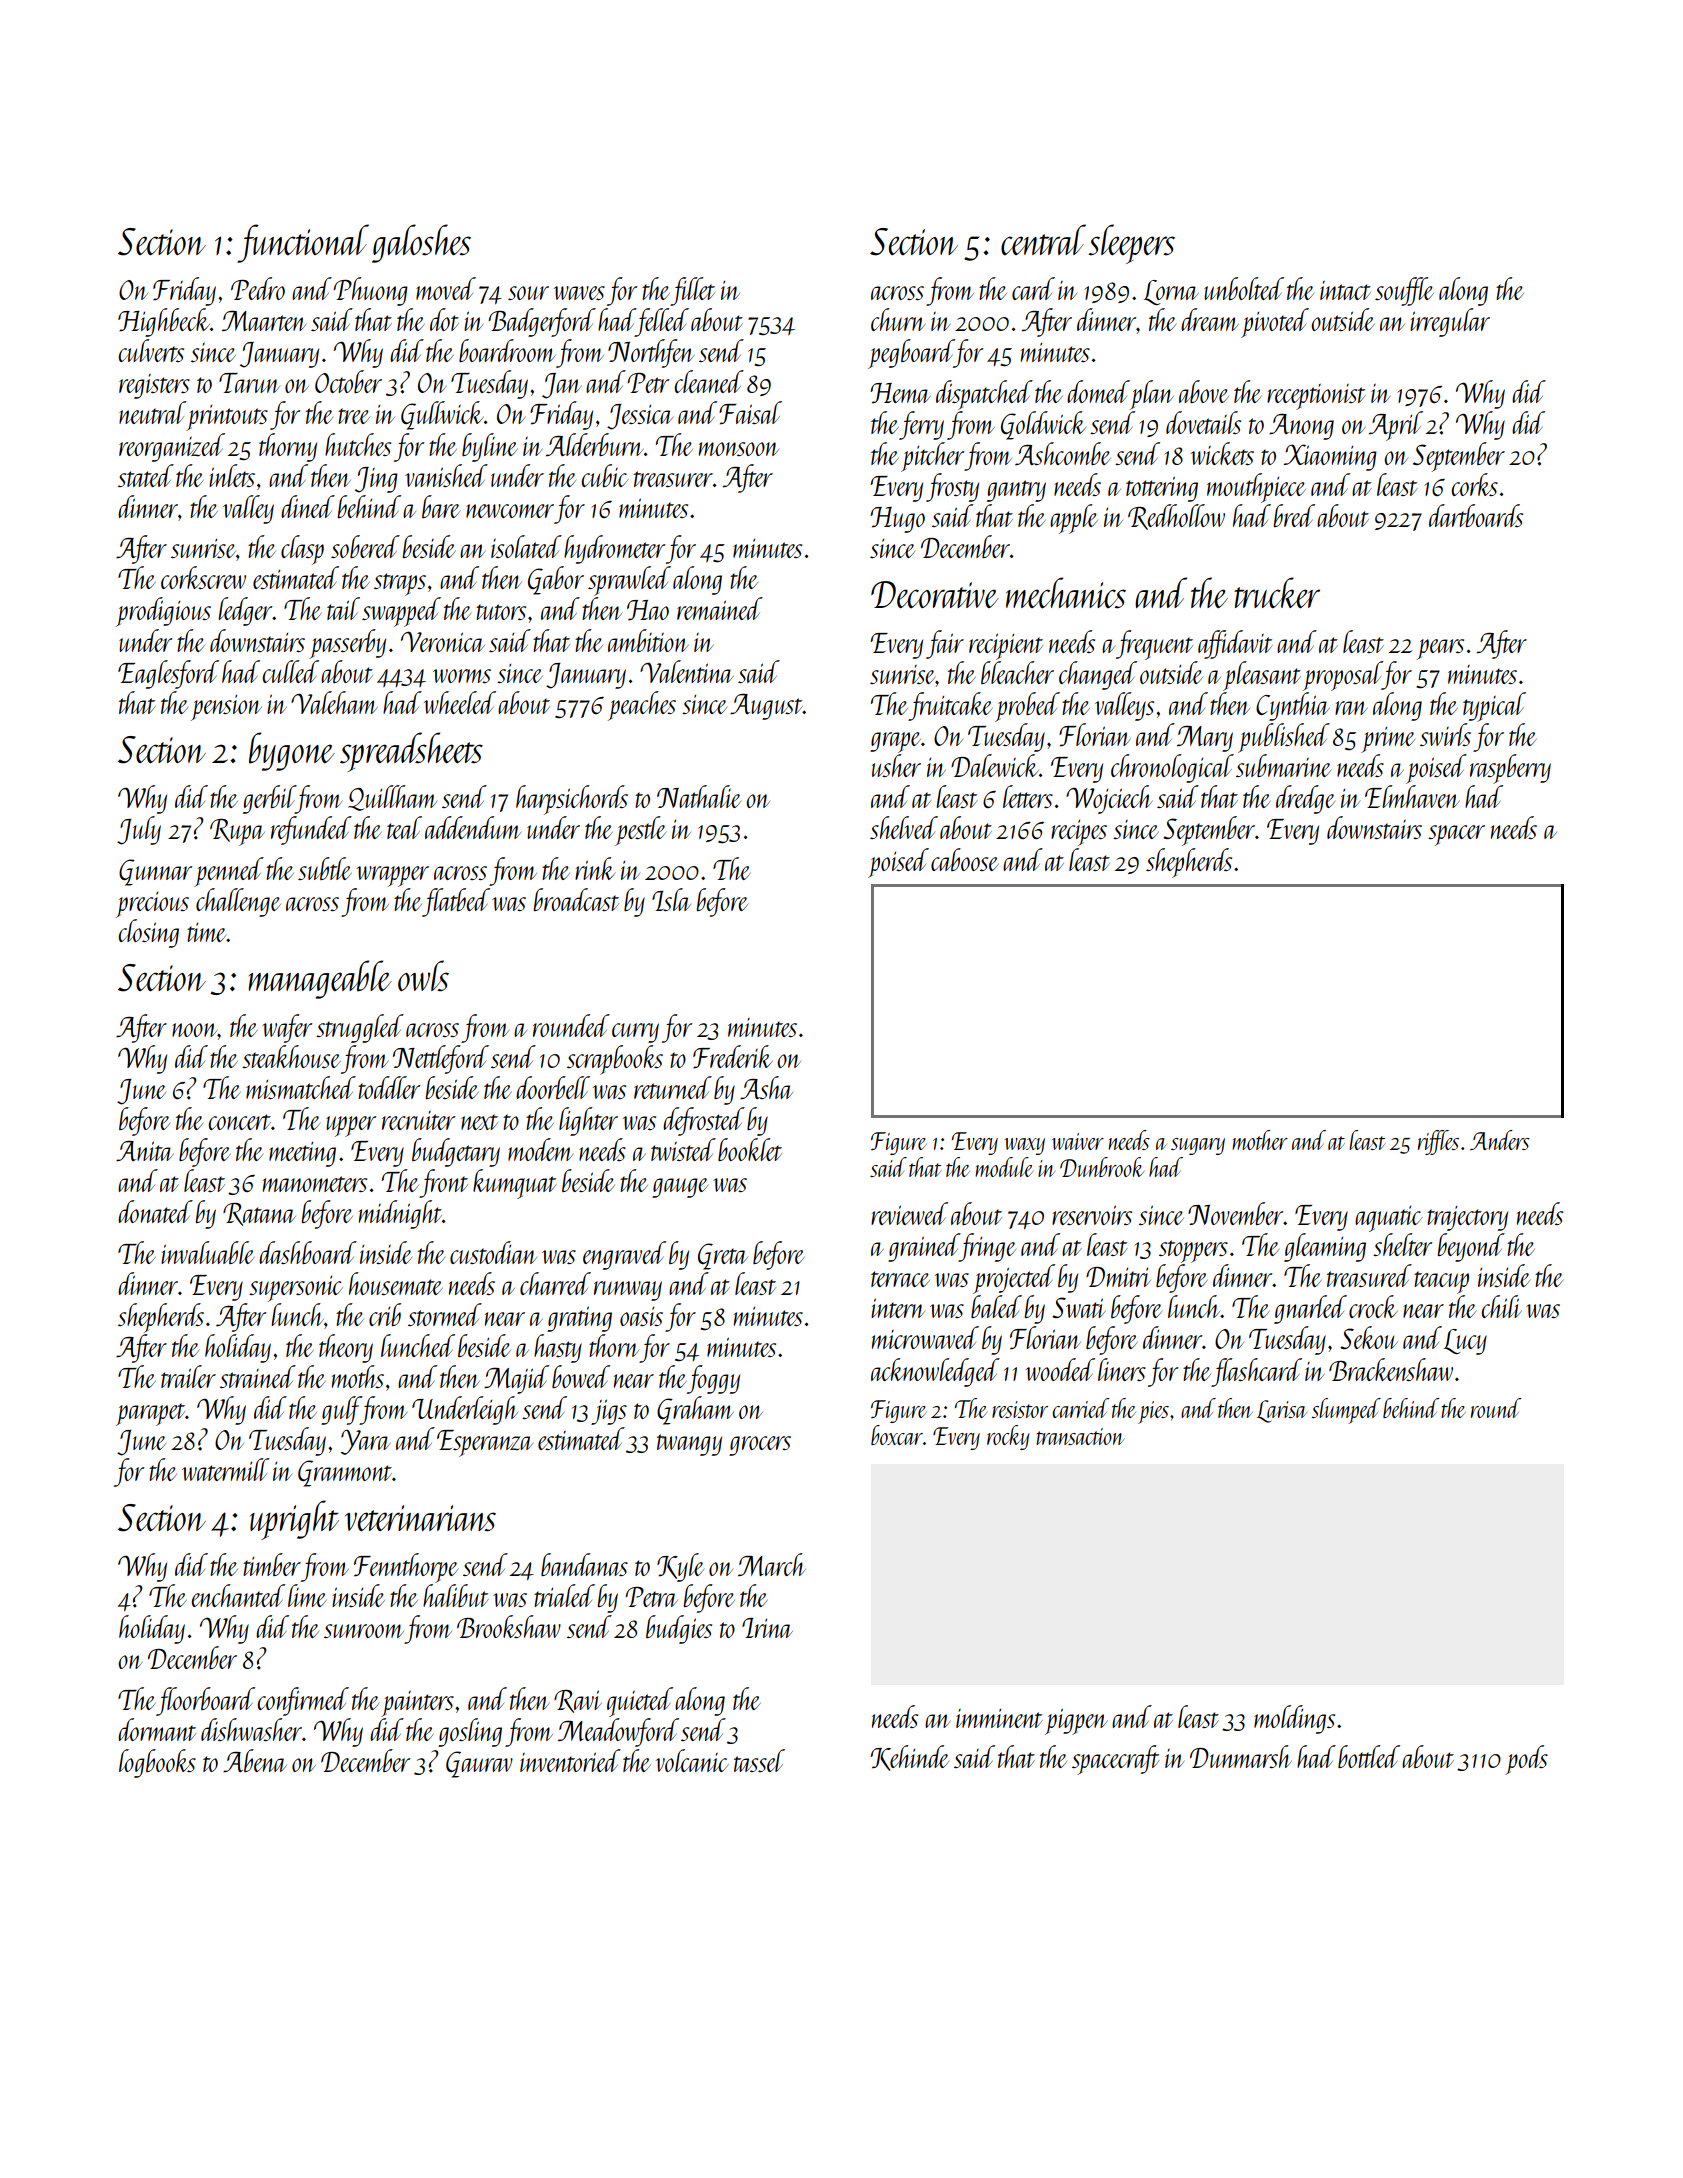  What do you see at coordinates (325, 868) in the screenshot?
I see `subtle` at bounding box center [325, 868].
